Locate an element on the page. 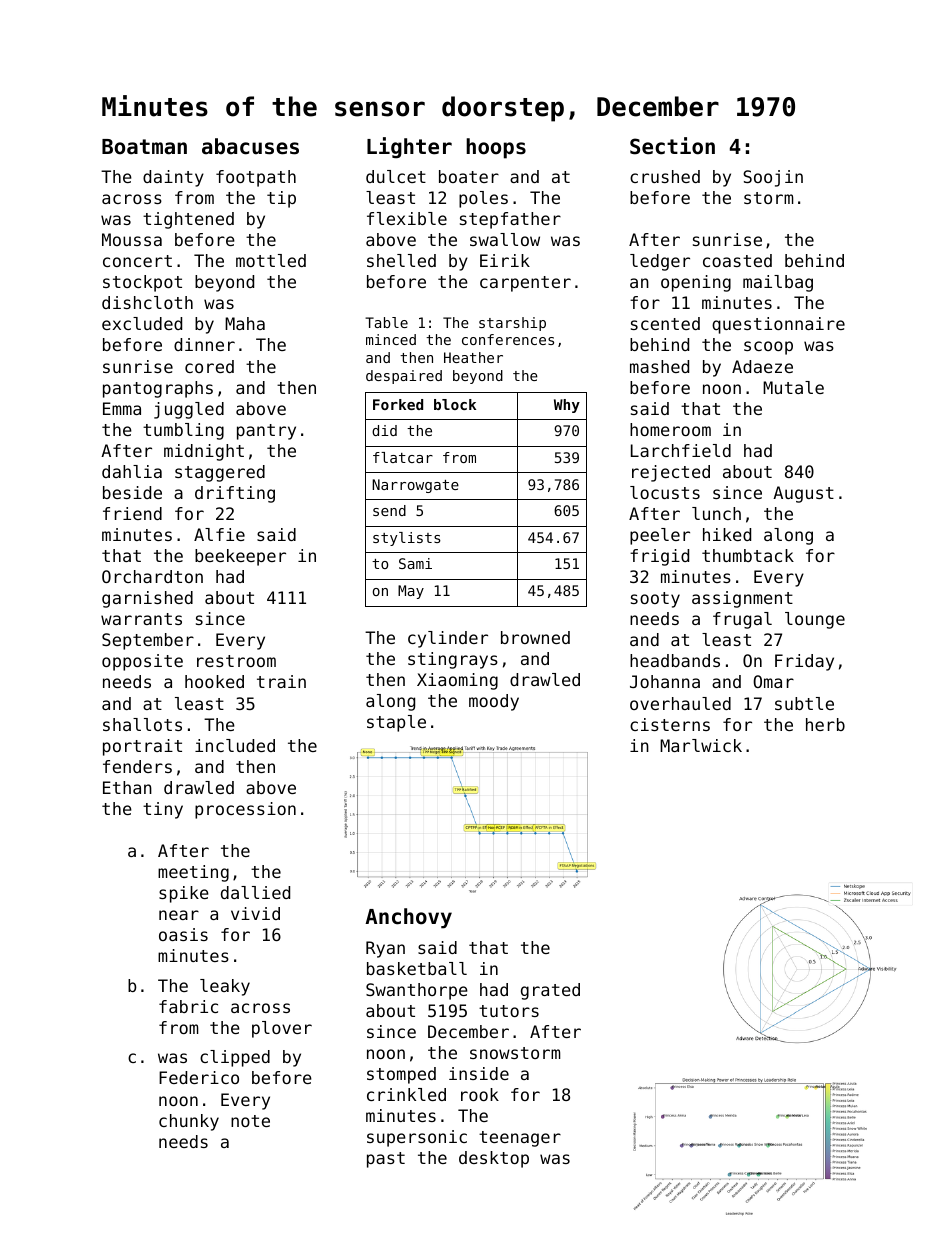  included is located at coordinates (235, 745).
